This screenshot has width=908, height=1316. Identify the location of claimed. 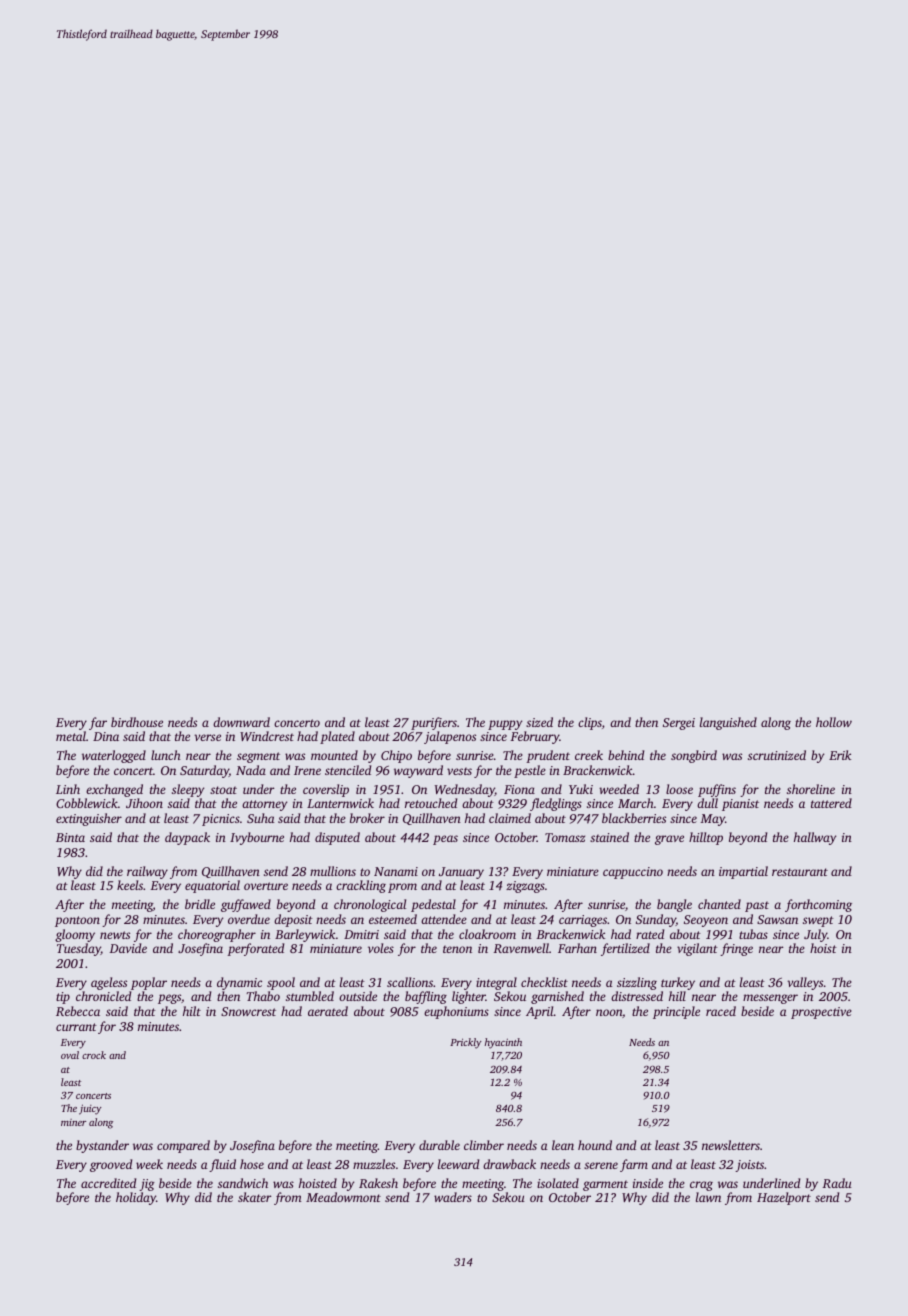
(510, 818).
